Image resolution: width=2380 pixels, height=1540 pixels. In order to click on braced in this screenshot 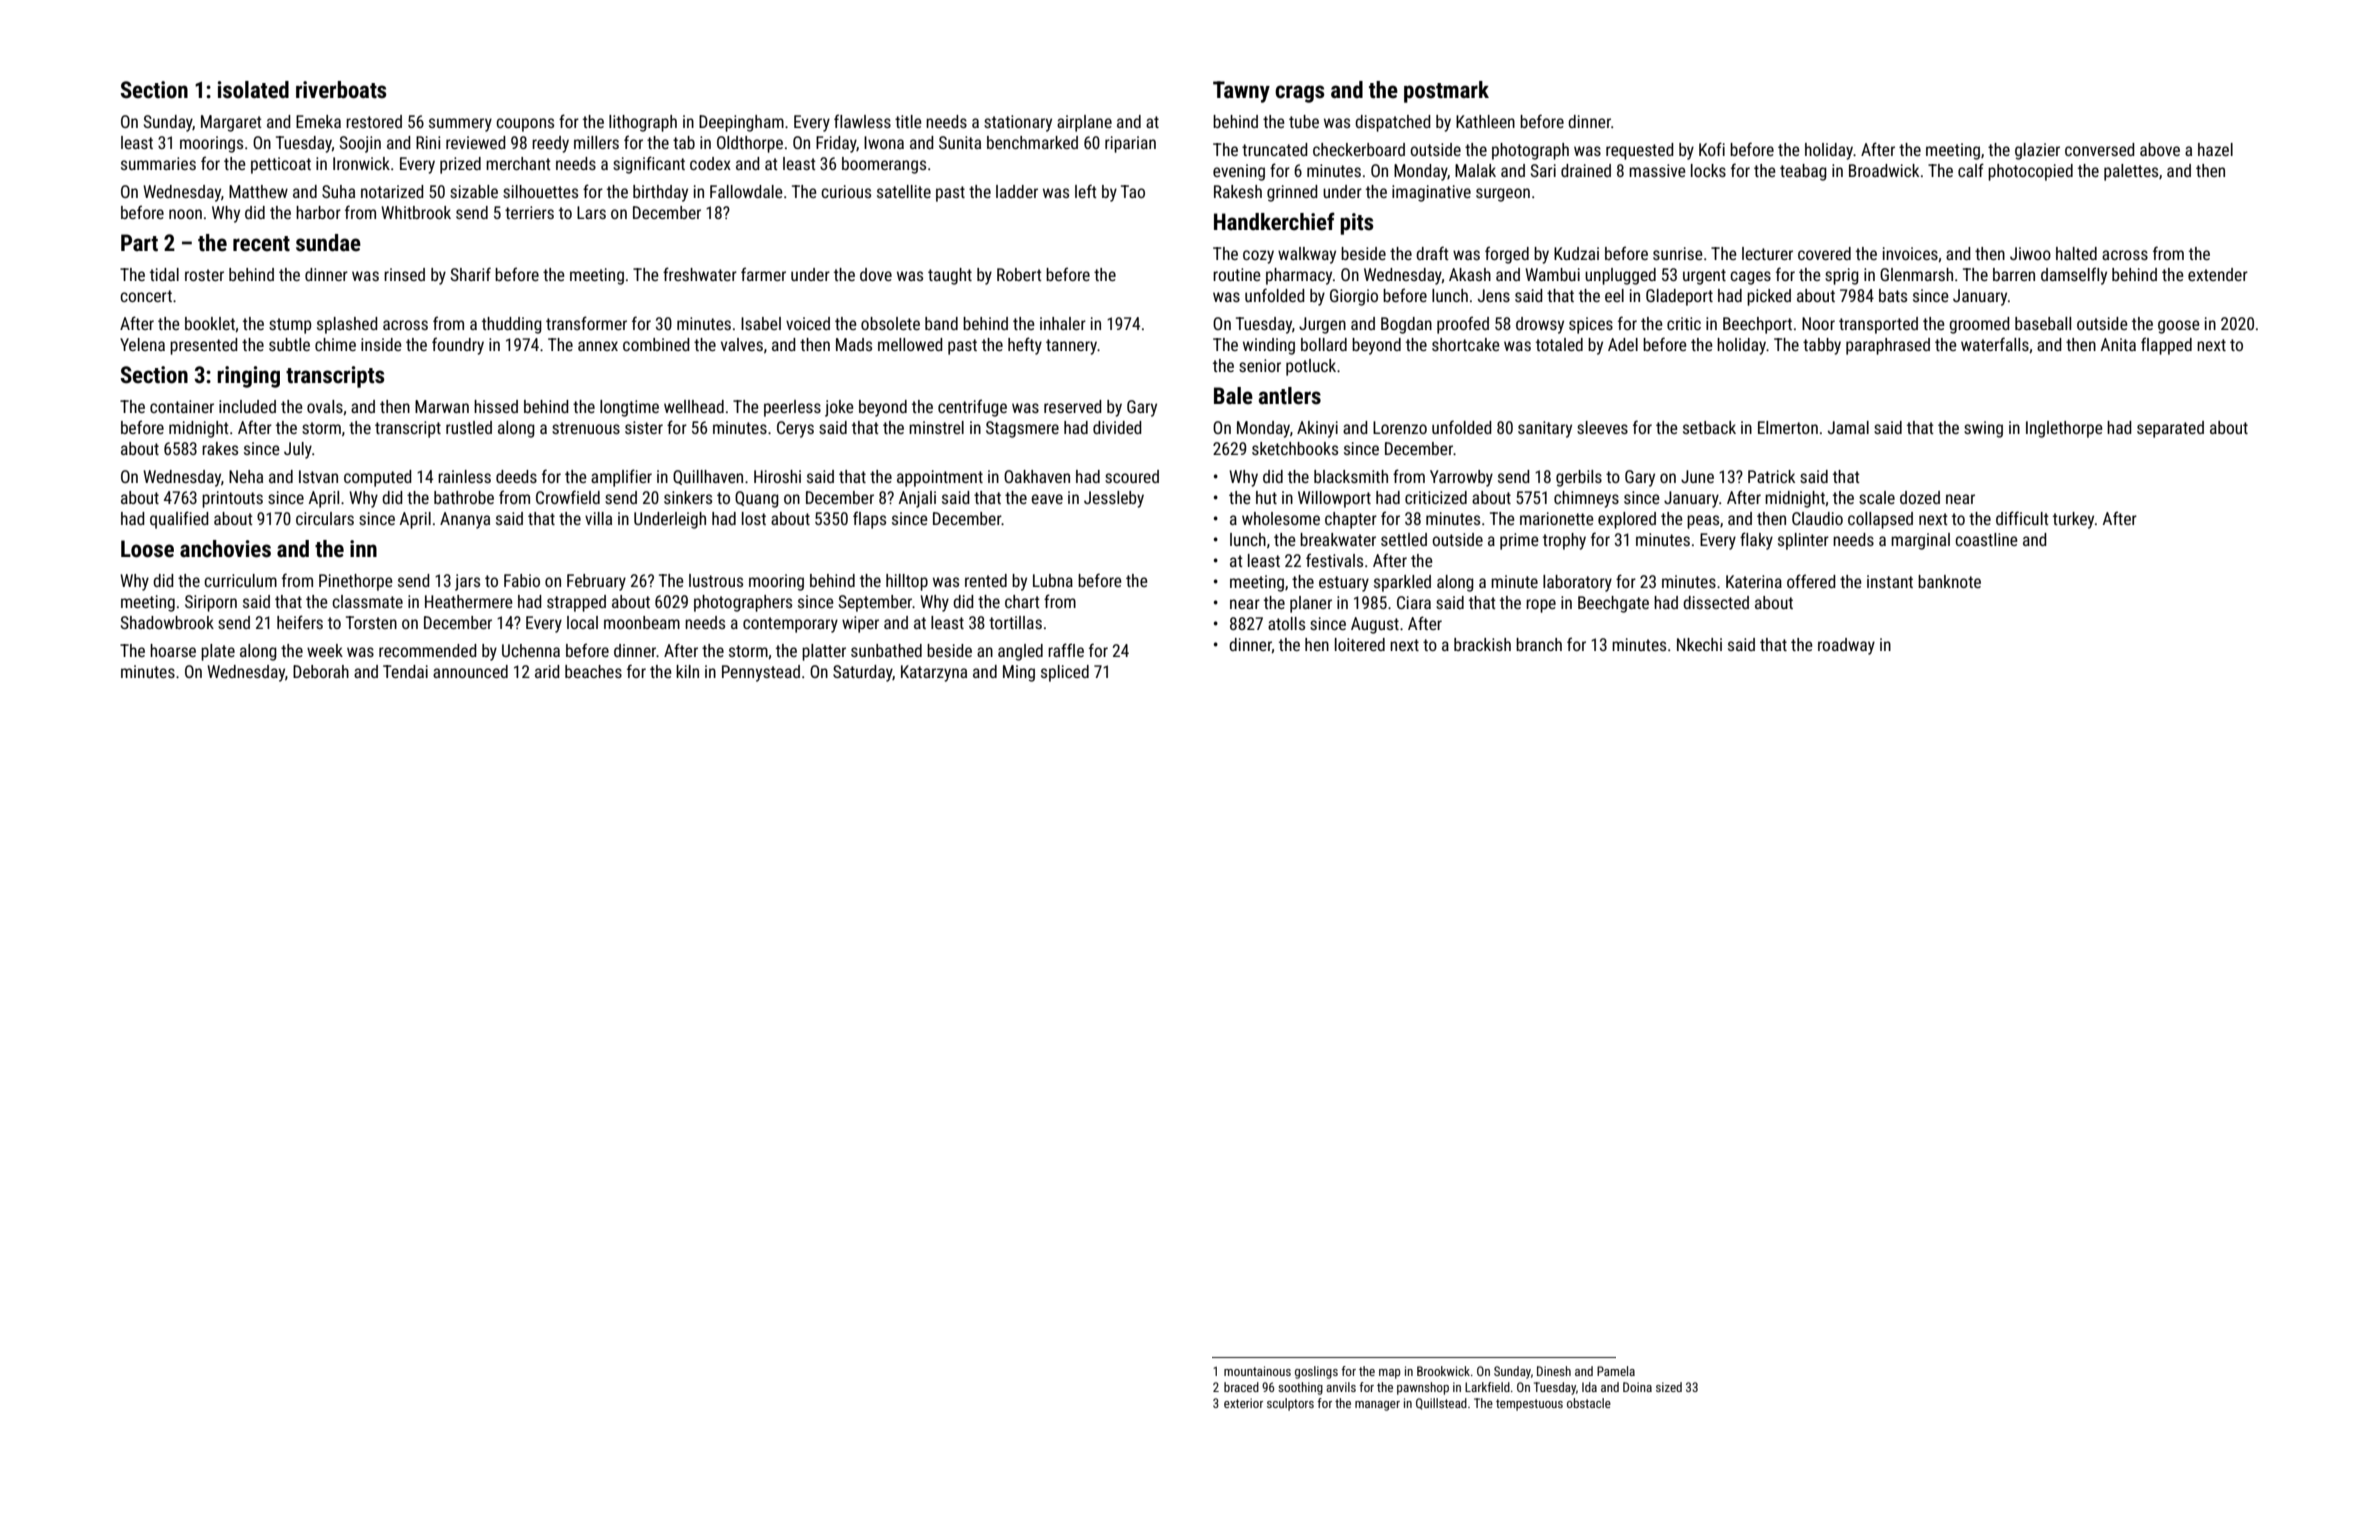, I will do `click(1241, 1387)`.
